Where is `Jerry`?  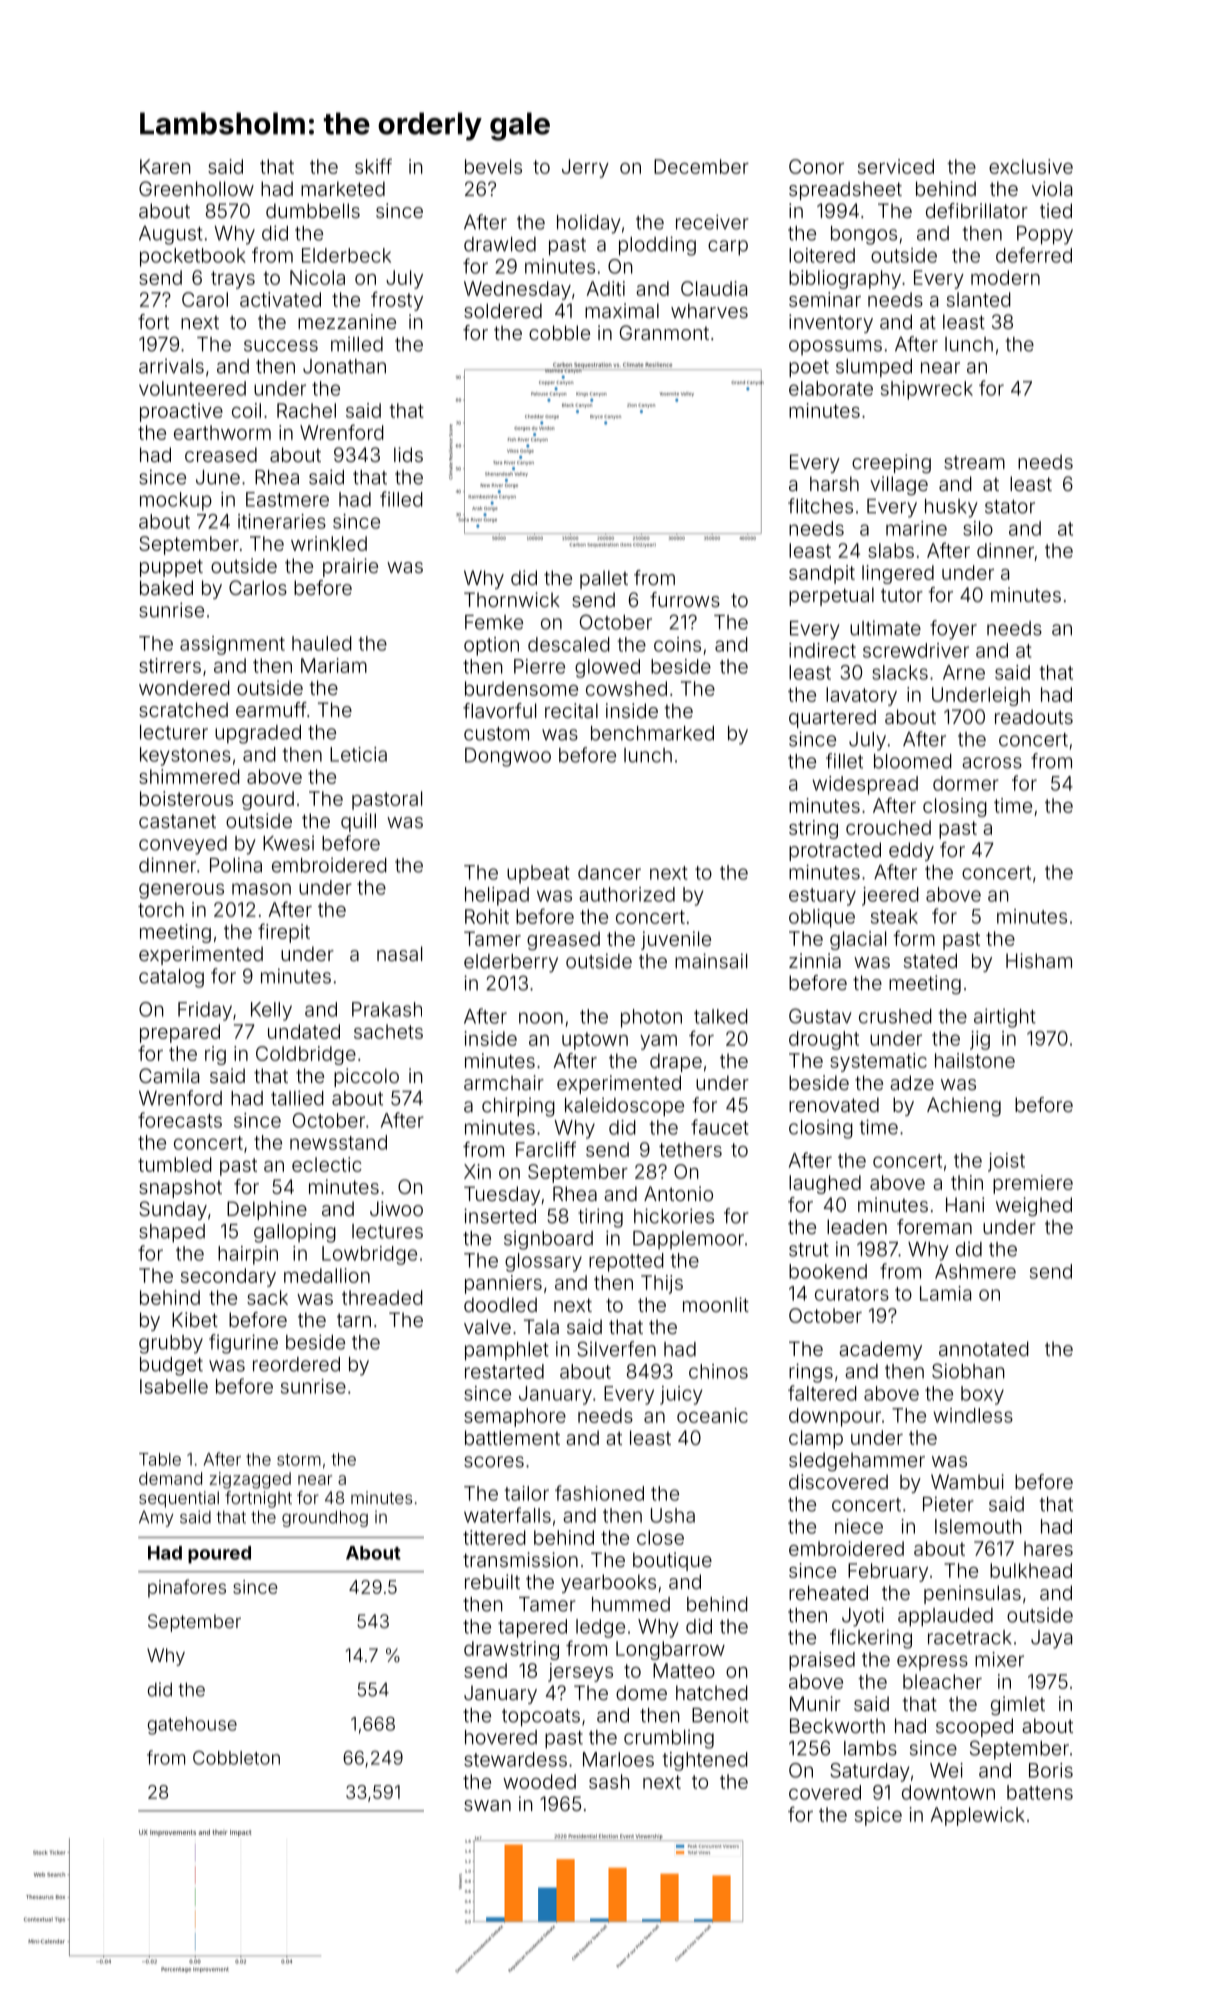
Jerry is located at coordinates (585, 168).
